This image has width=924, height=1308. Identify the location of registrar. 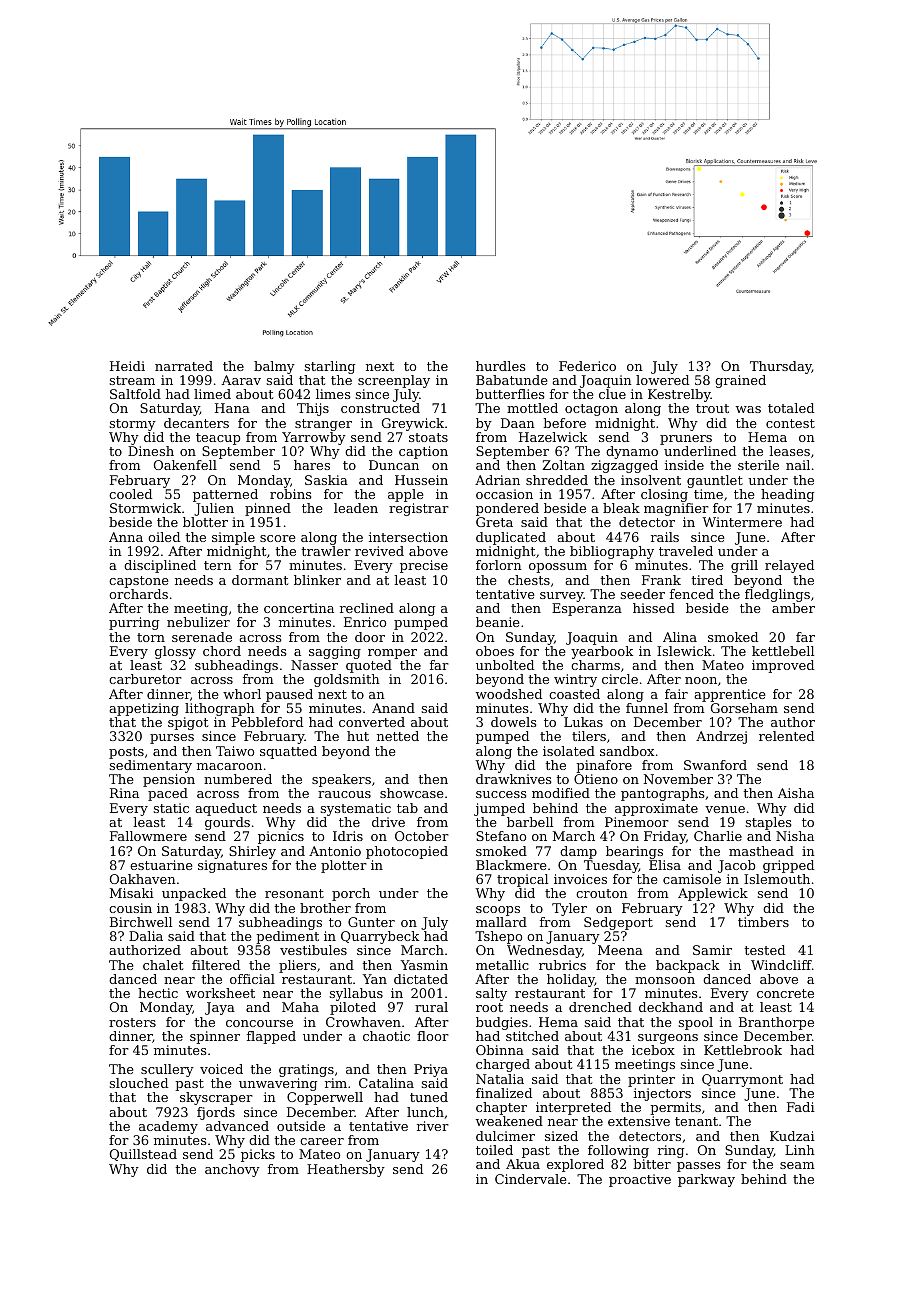
(419, 509).
